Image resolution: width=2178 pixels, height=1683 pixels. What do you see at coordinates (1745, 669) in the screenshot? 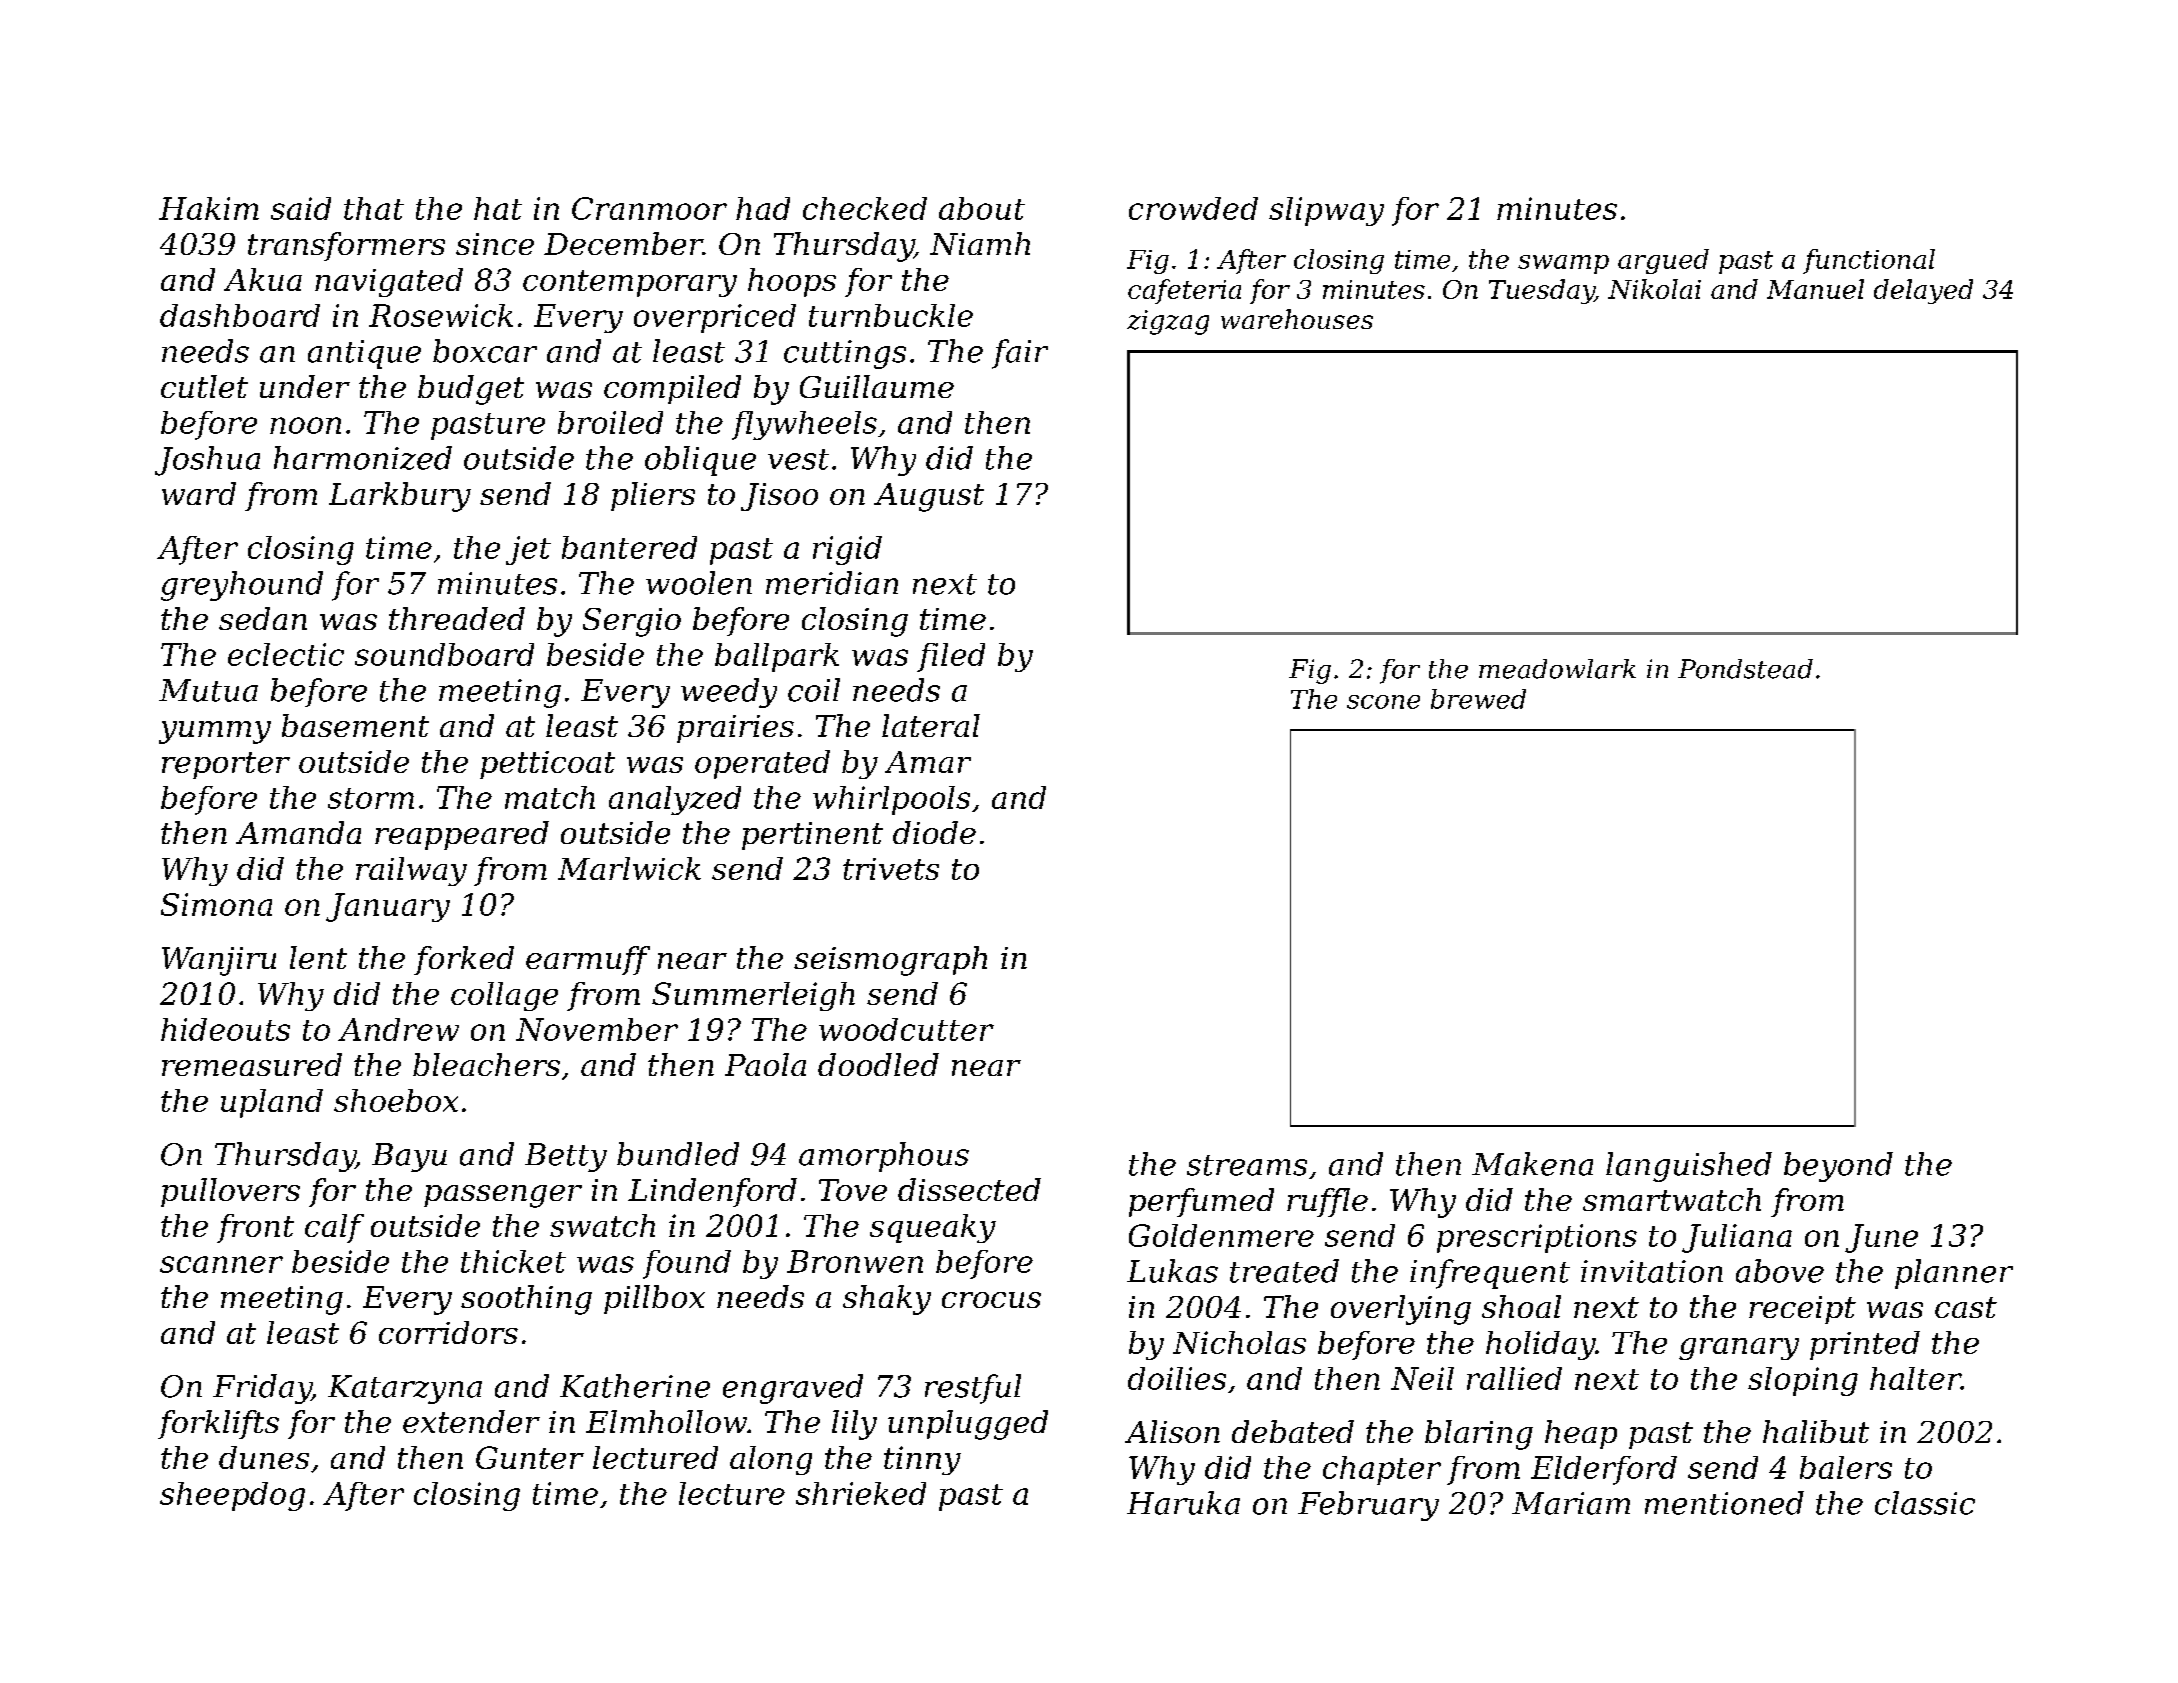
I see `Pondstead` at bounding box center [1745, 669].
